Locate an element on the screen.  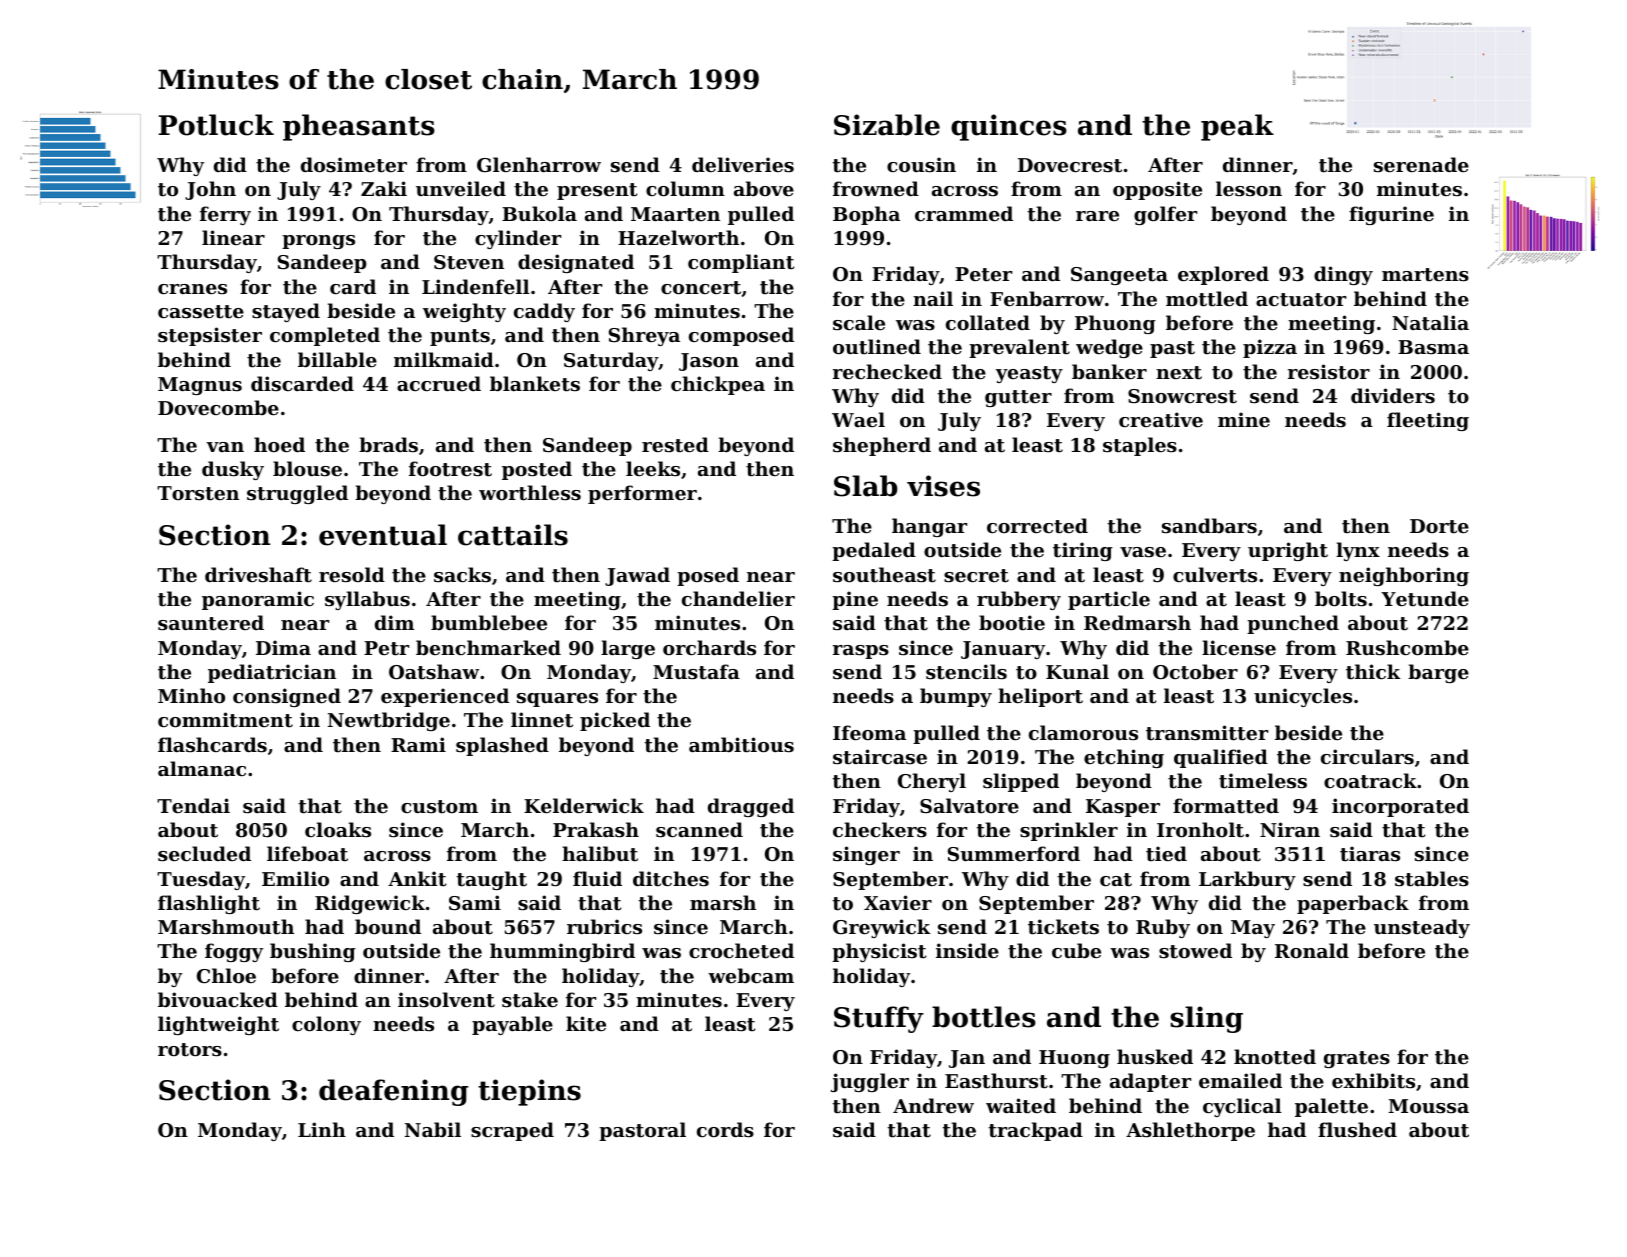
Linh is located at coordinates (322, 1129).
